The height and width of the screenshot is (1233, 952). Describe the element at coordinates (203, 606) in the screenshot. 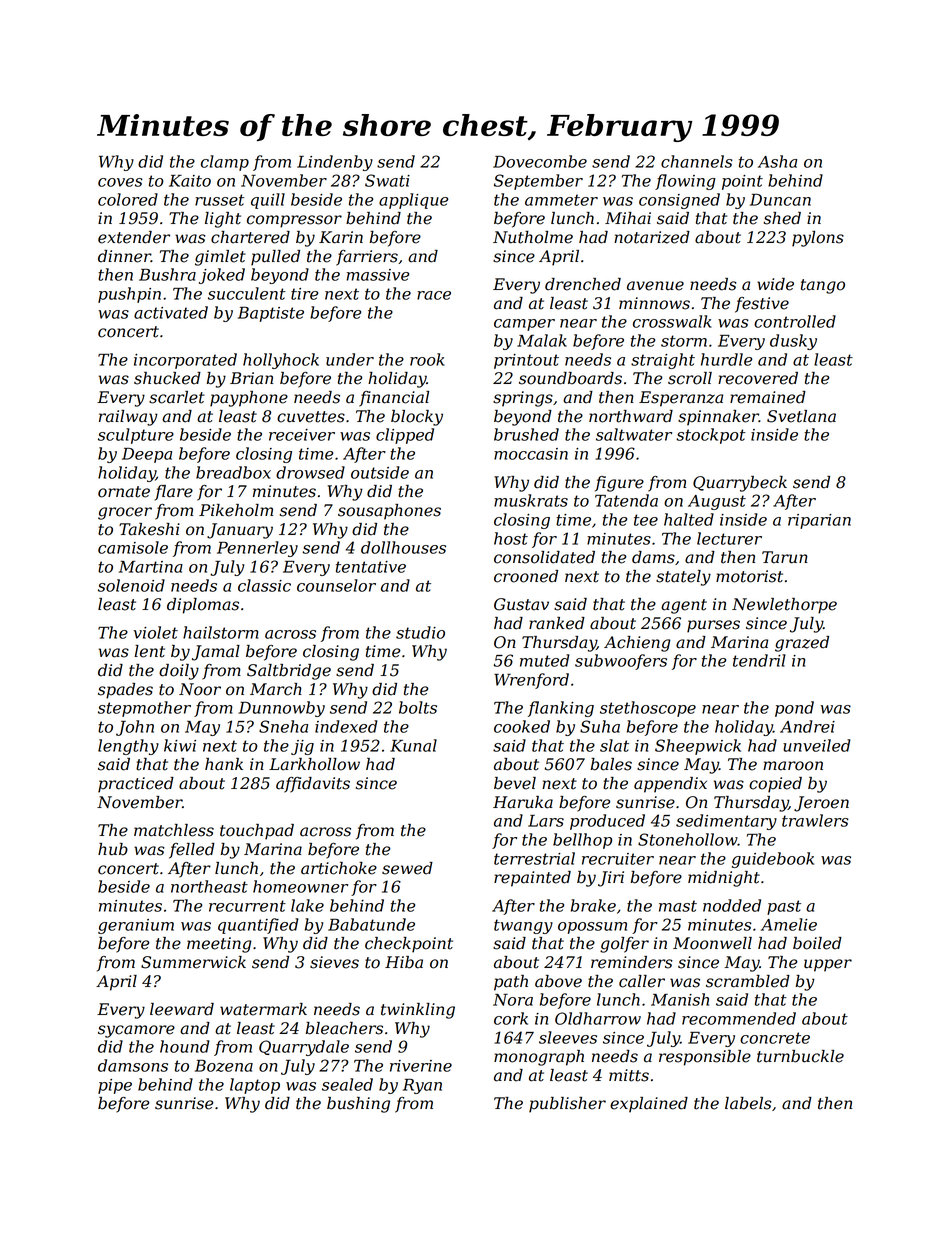

I see `diplomas` at that location.
